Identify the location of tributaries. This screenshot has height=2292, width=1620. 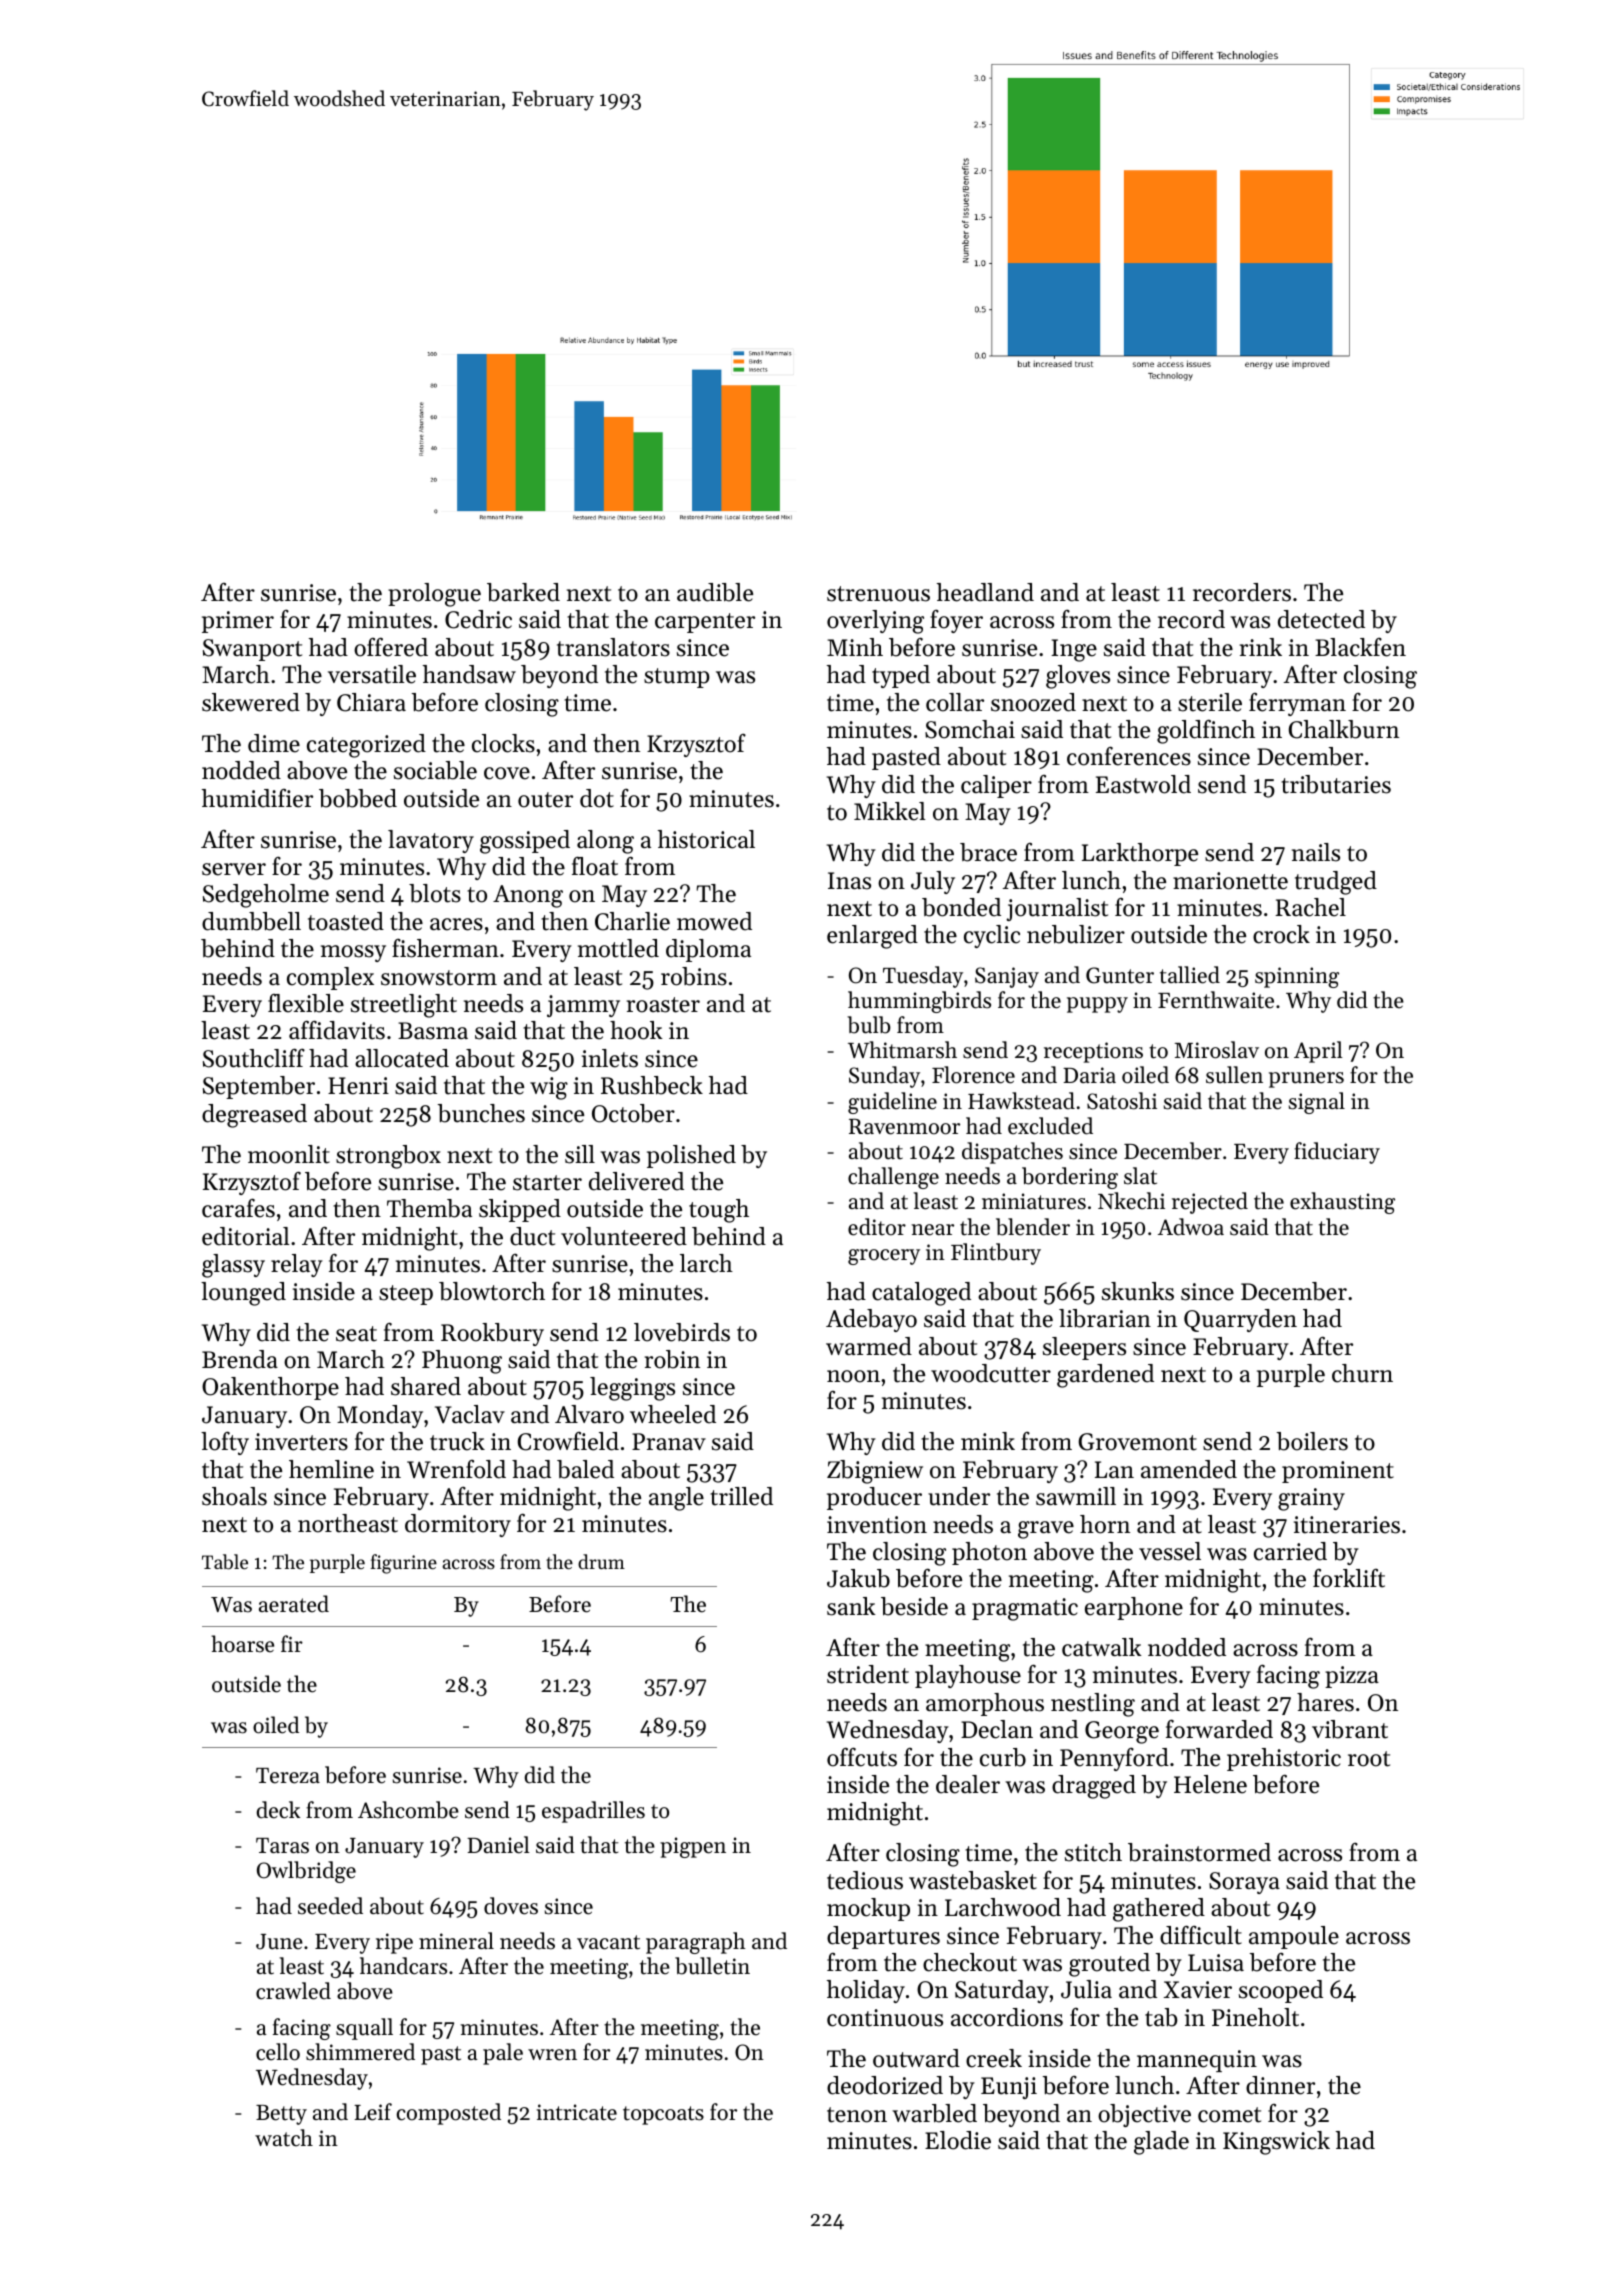
(1336, 784).
